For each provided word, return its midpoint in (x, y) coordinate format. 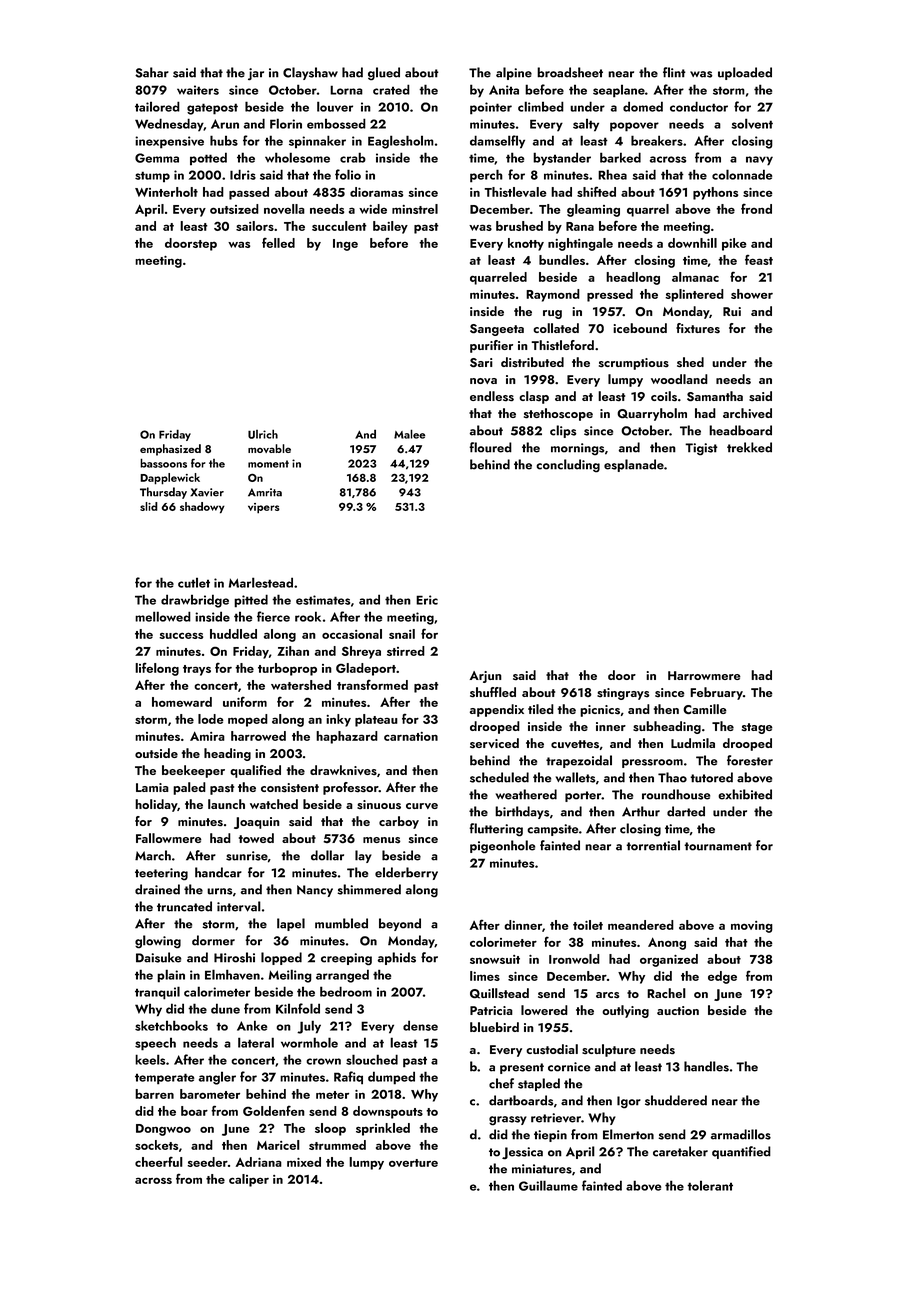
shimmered (369, 889)
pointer (491, 108)
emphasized (170, 450)
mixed (304, 1162)
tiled (541, 709)
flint (674, 72)
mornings (577, 449)
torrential (653, 845)
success (181, 635)
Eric (427, 600)
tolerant (710, 1186)
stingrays (623, 694)
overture (413, 1163)
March (153, 855)
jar (256, 74)
